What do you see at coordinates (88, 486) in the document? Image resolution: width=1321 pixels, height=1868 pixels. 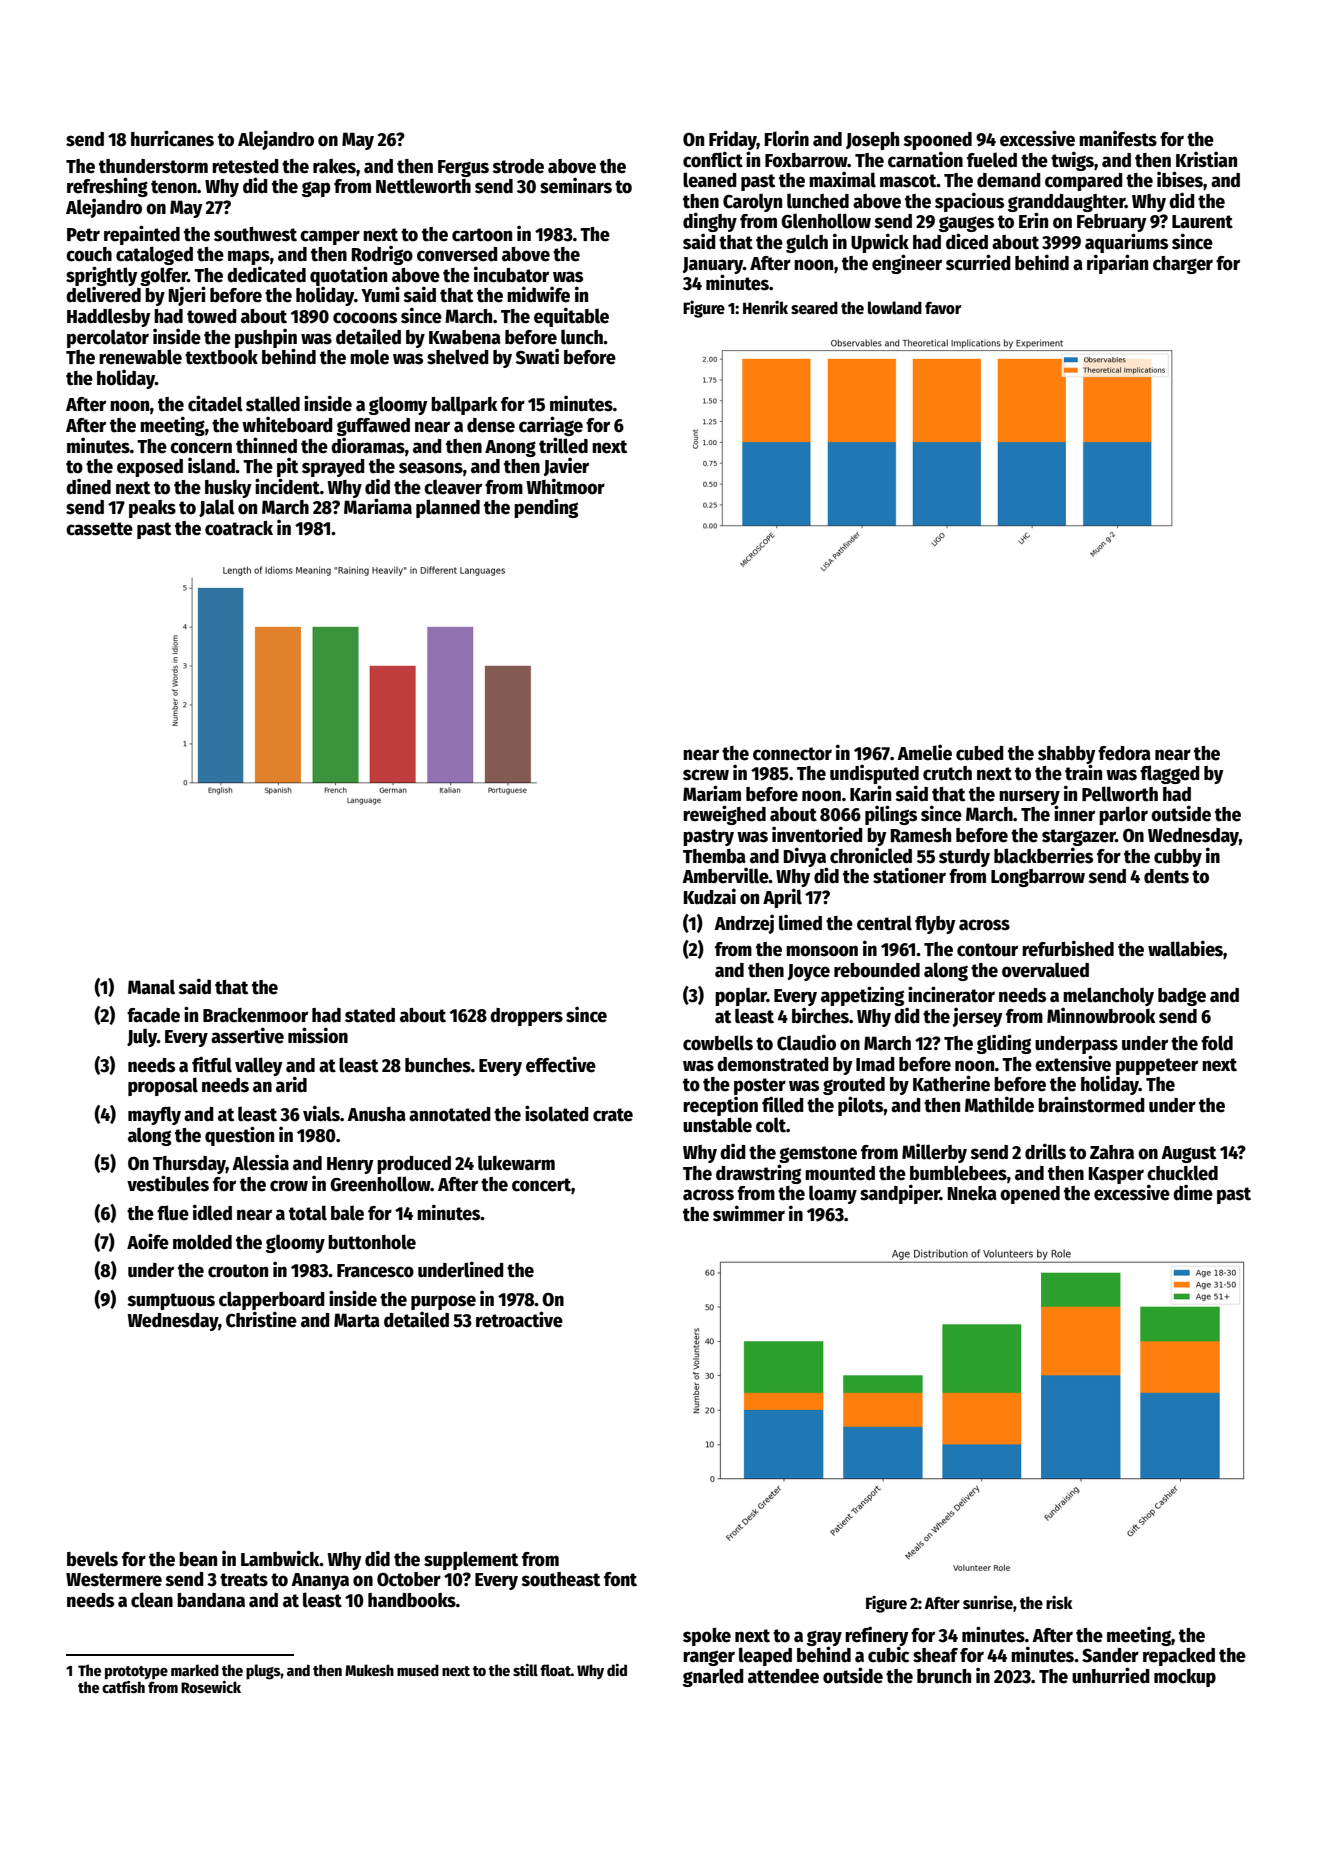 I see `dined` at bounding box center [88, 486].
